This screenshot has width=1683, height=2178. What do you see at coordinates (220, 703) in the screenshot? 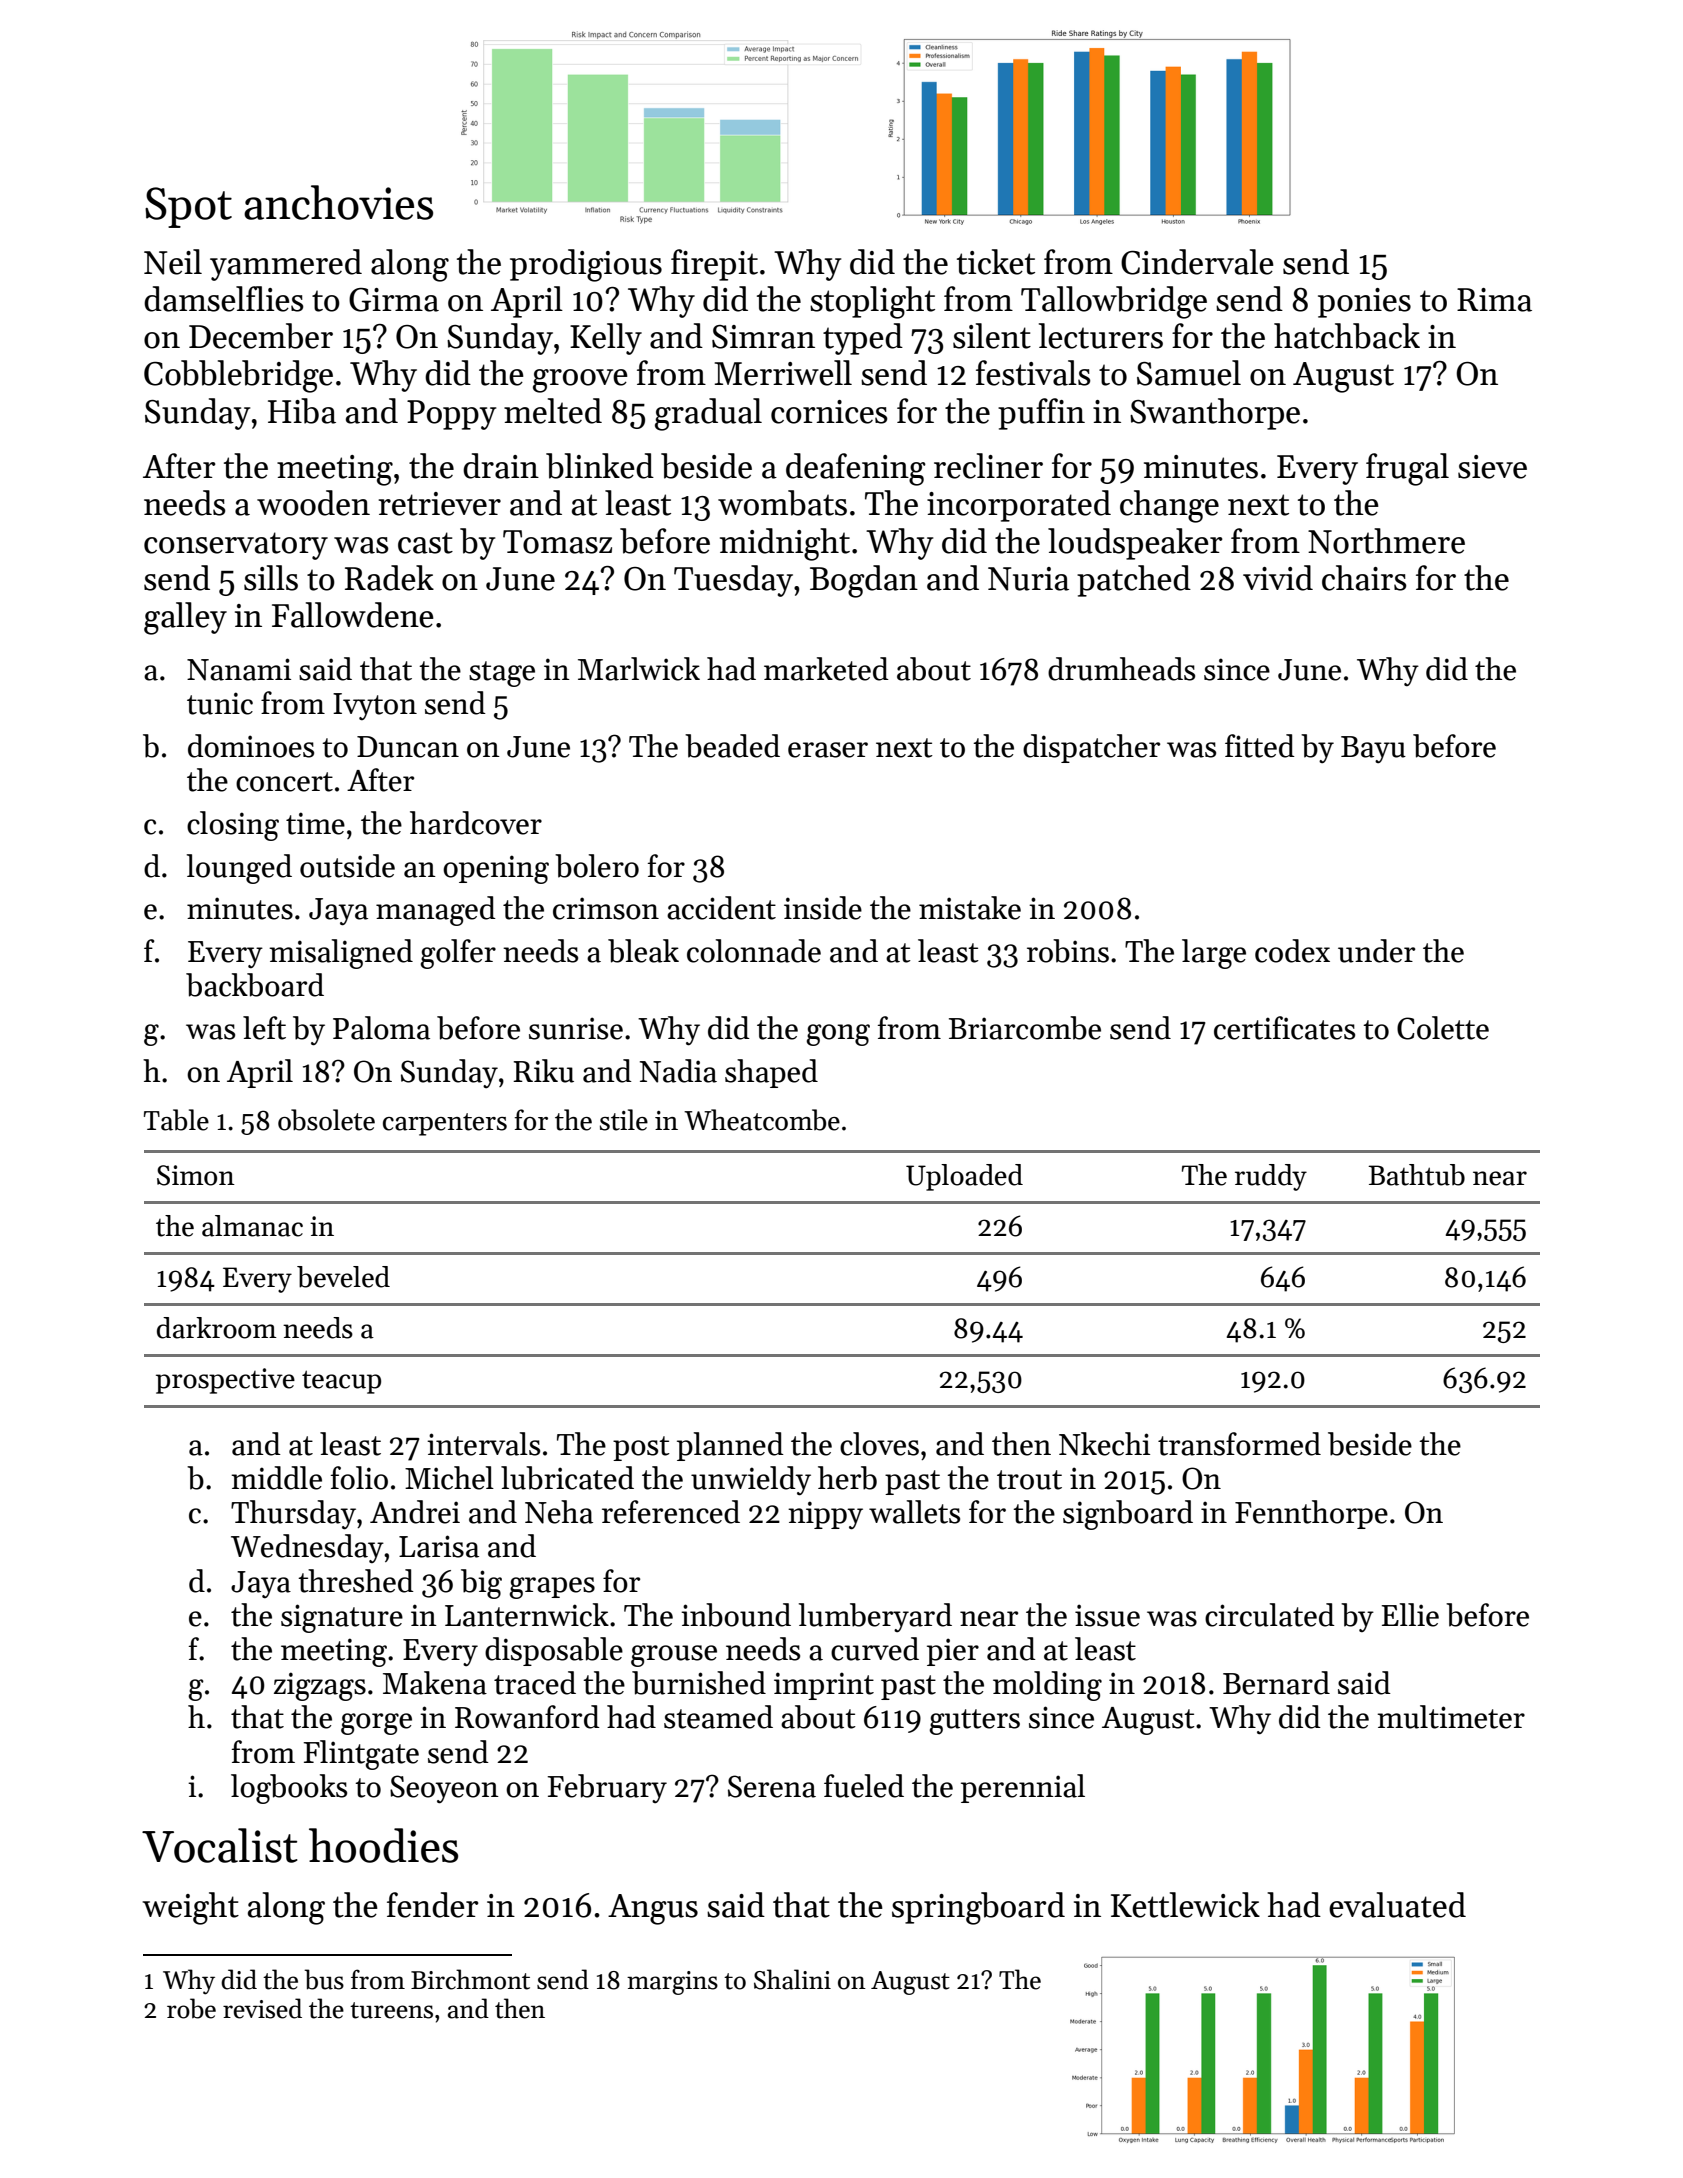
I see `tunic` at bounding box center [220, 703].
